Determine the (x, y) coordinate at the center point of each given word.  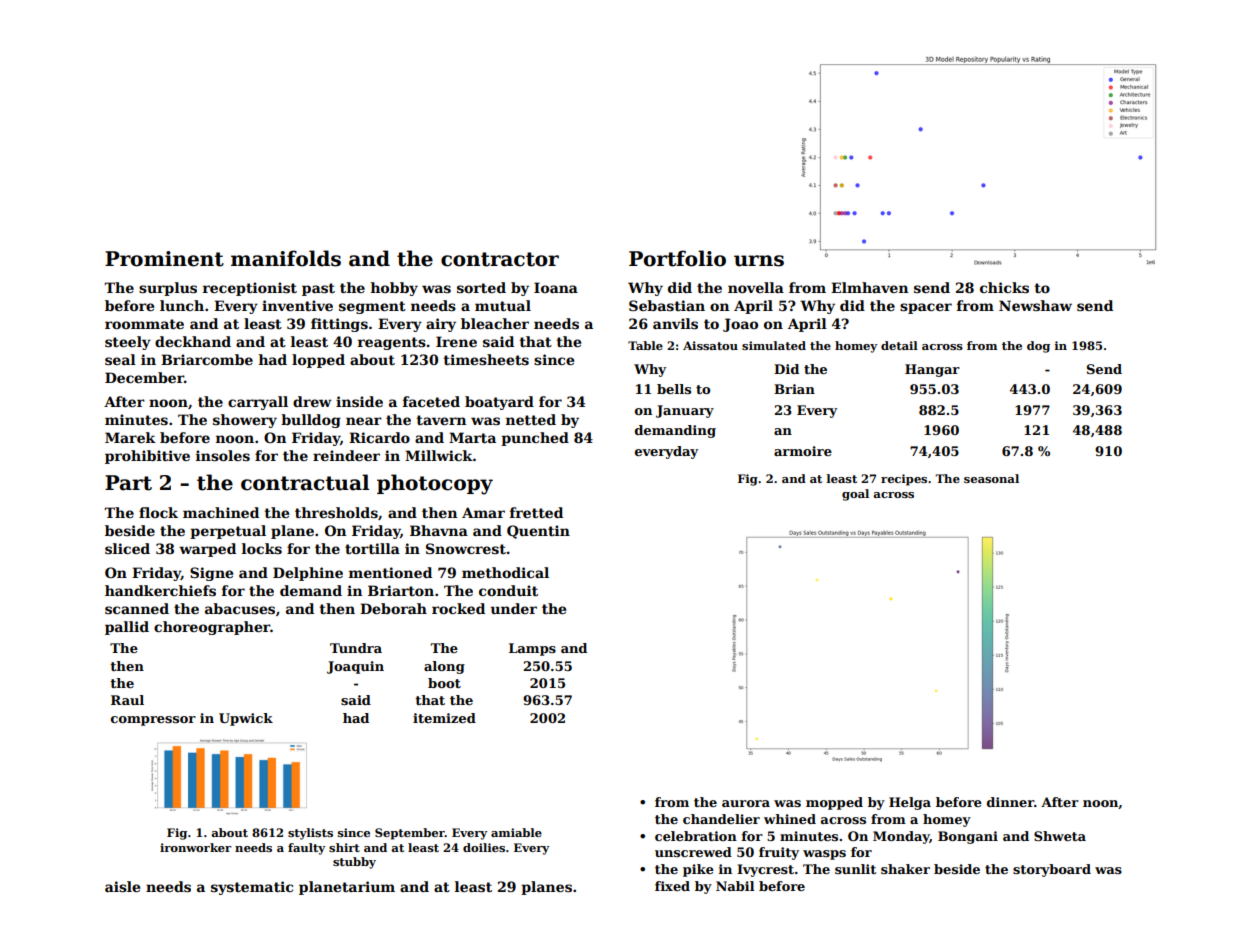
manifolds (286, 258)
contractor (500, 259)
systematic (252, 888)
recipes (904, 480)
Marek (130, 437)
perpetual (228, 532)
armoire (803, 451)
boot (444, 683)
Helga (910, 803)
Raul (127, 700)
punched (535, 439)
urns (759, 261)
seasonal (991, 478)
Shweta (1060, 836)
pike (698, 870)
